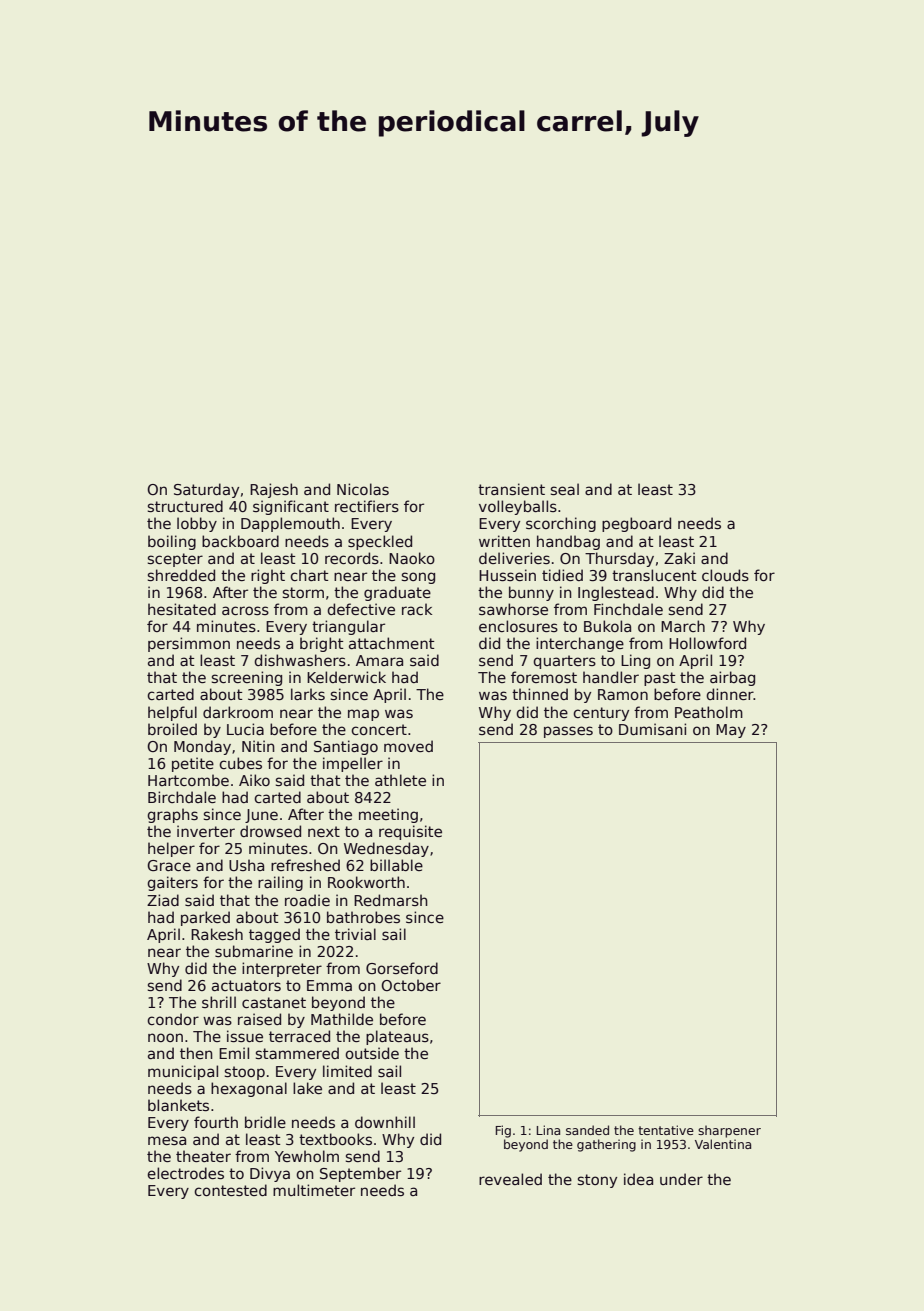 This image has height=1311, width=924. What do you see at coordinates (666, 1130) in the image?
I see `tentative` at bounding box center [666, 1130].
